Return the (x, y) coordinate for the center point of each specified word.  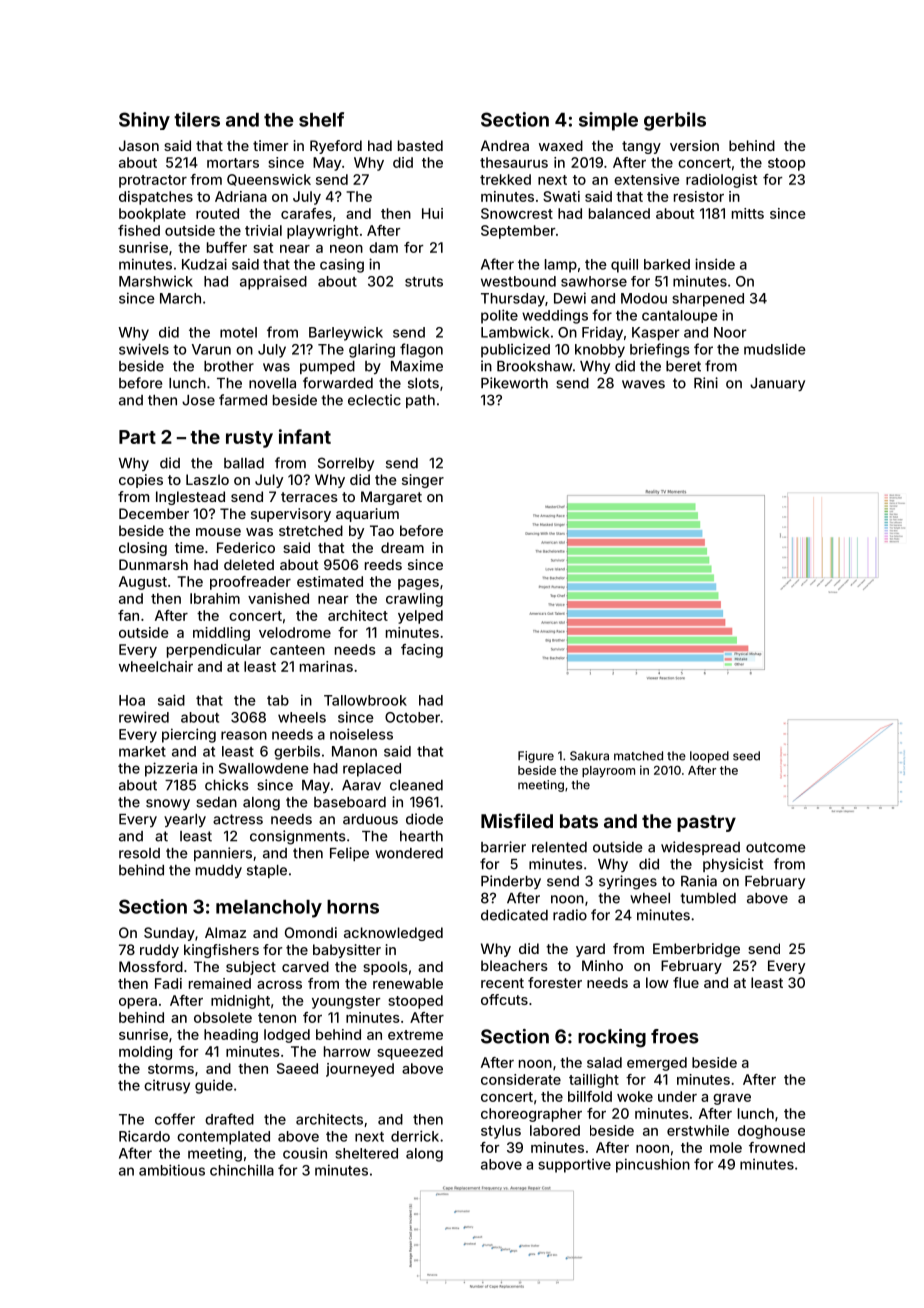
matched (638, 756)
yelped (420, 617)
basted (420, 145)
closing (143, 549)
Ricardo (144, 1136)
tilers (197, 119)
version (694, 145)
